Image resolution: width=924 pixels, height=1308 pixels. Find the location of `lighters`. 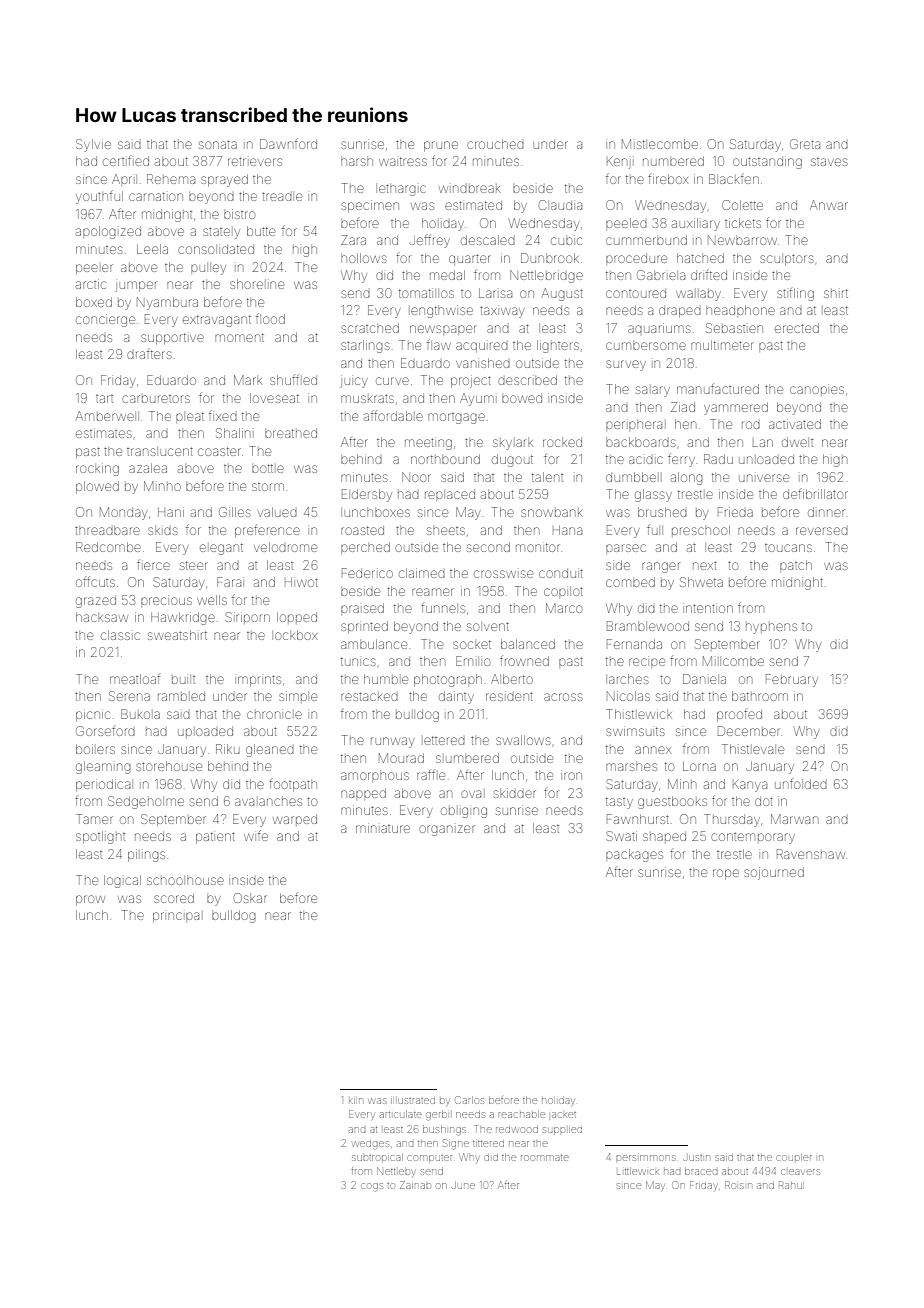

lighters is located at coordinates (558, 346).
